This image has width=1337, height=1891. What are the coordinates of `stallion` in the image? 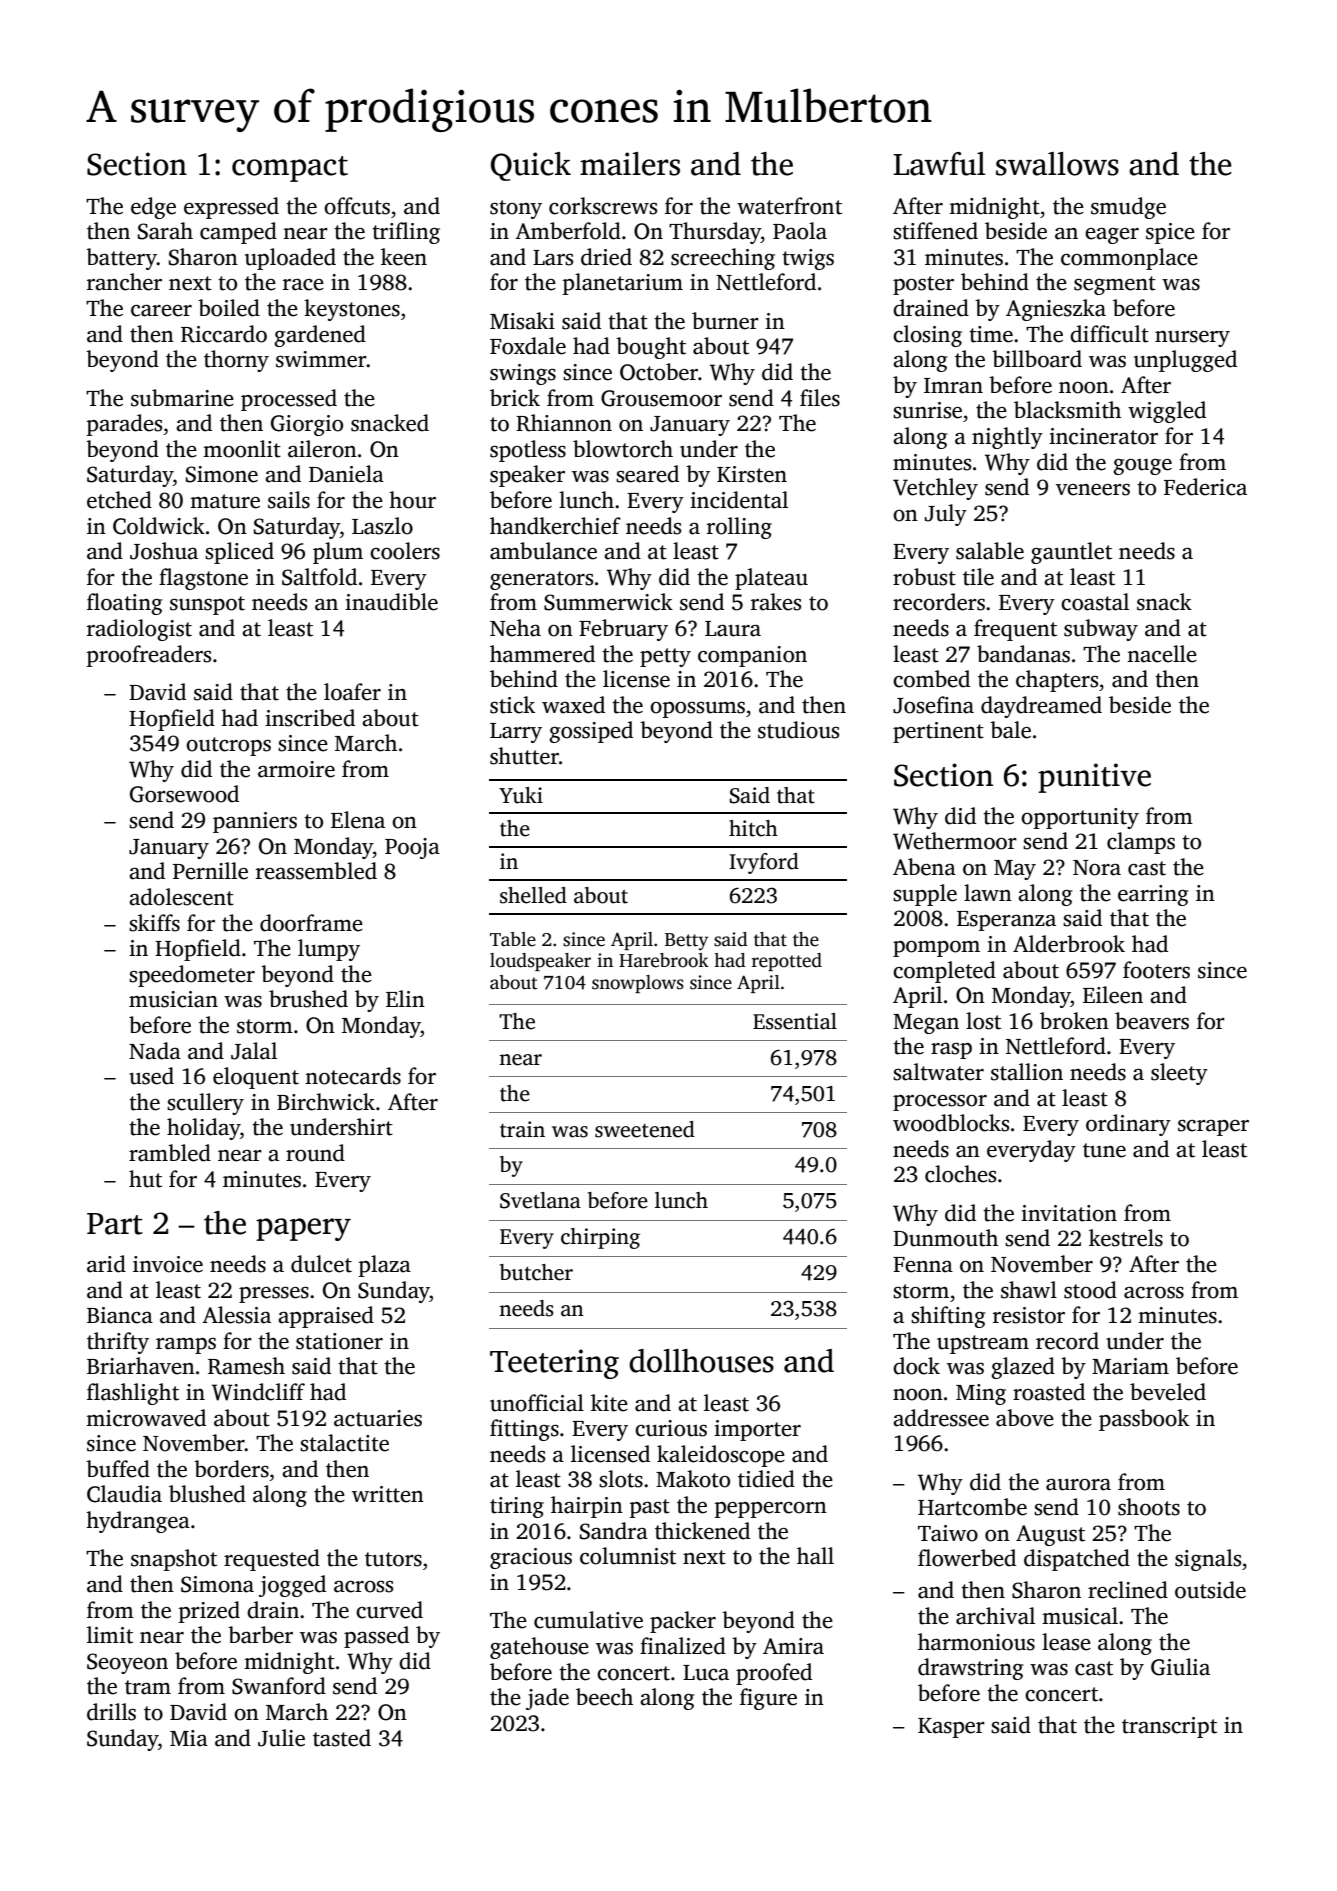 It's located at (1027, 1072).
